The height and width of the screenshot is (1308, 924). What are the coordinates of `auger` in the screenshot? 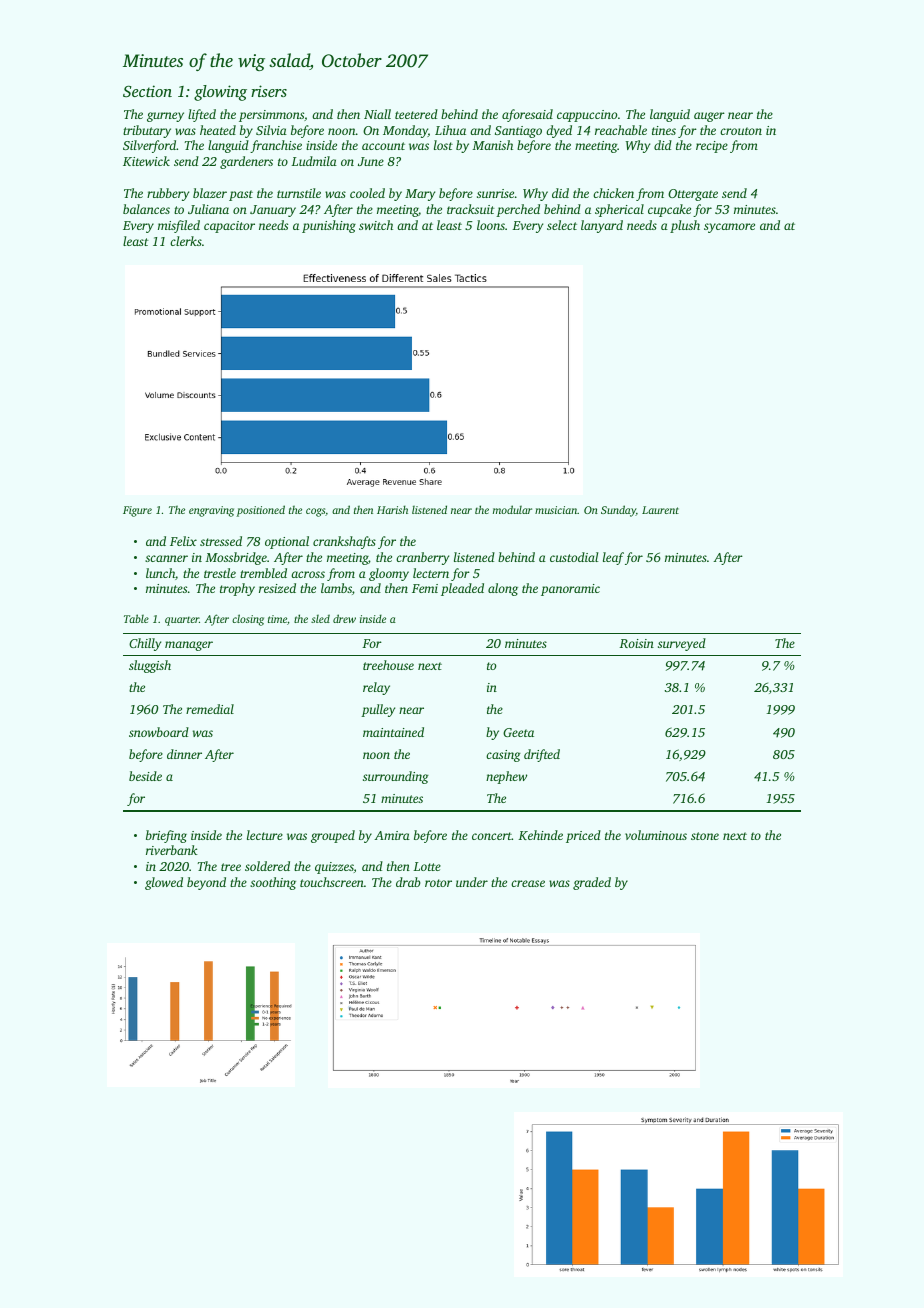 It's located at (709, 117).
